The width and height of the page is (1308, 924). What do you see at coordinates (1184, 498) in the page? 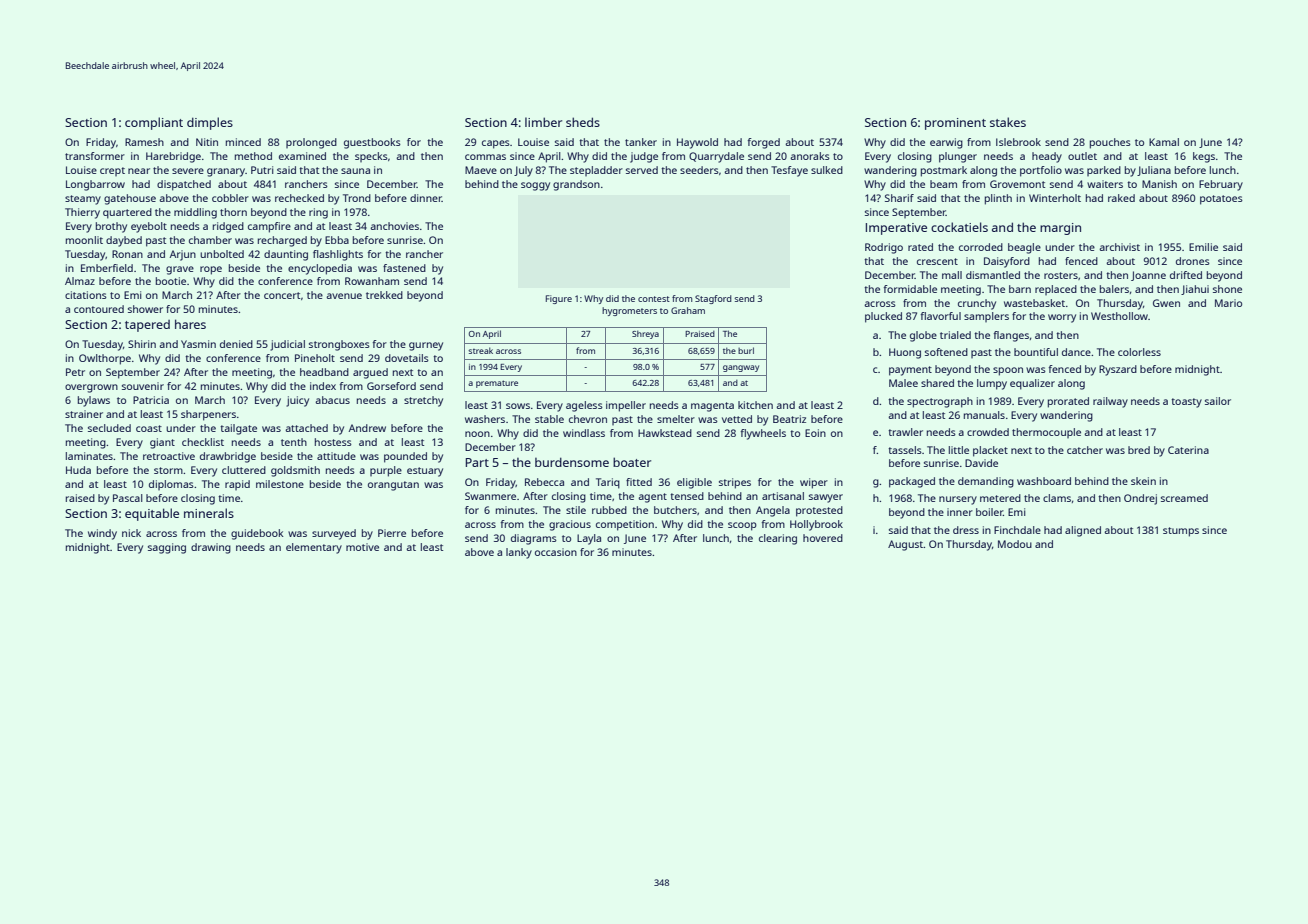
I see `screamed` at bounding box center [1184, 498].
